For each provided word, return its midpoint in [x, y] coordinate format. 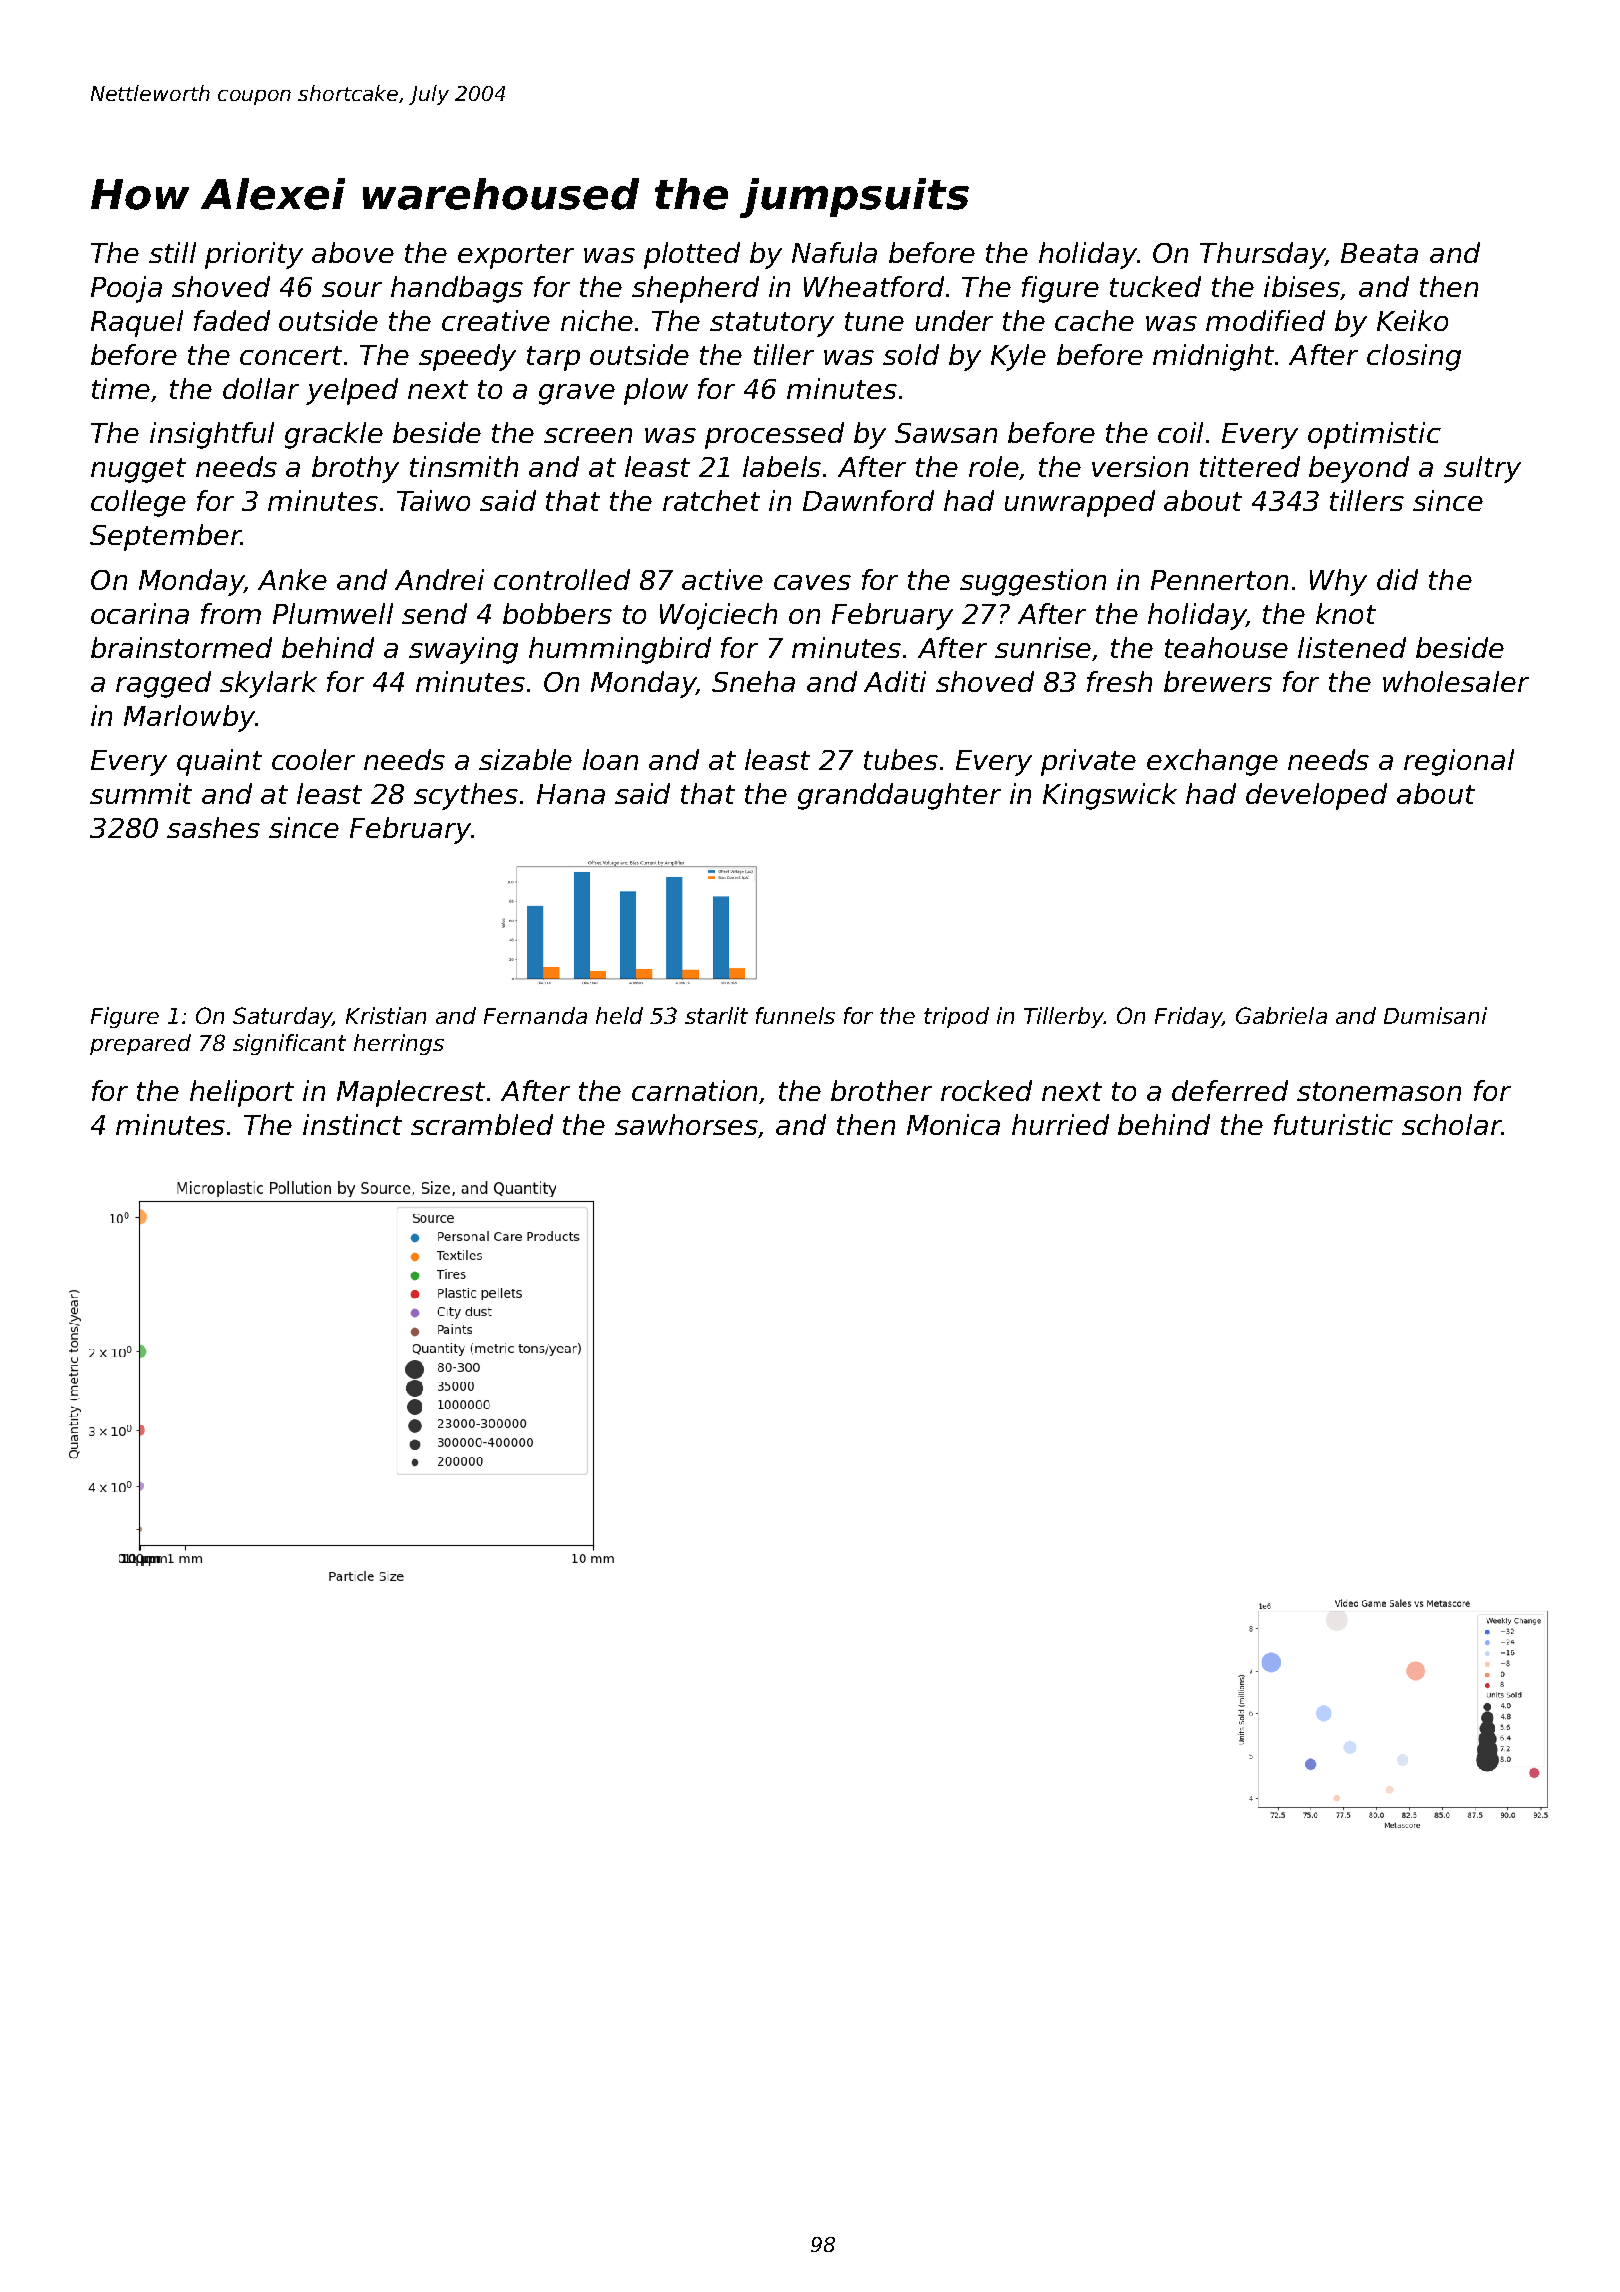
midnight [1213, 357]
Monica [953, 1124]
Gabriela [1281, 1015]
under [954, 320]
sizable [525, 759]
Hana [571, 794]
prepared [140, 1044]
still [172, 252]
